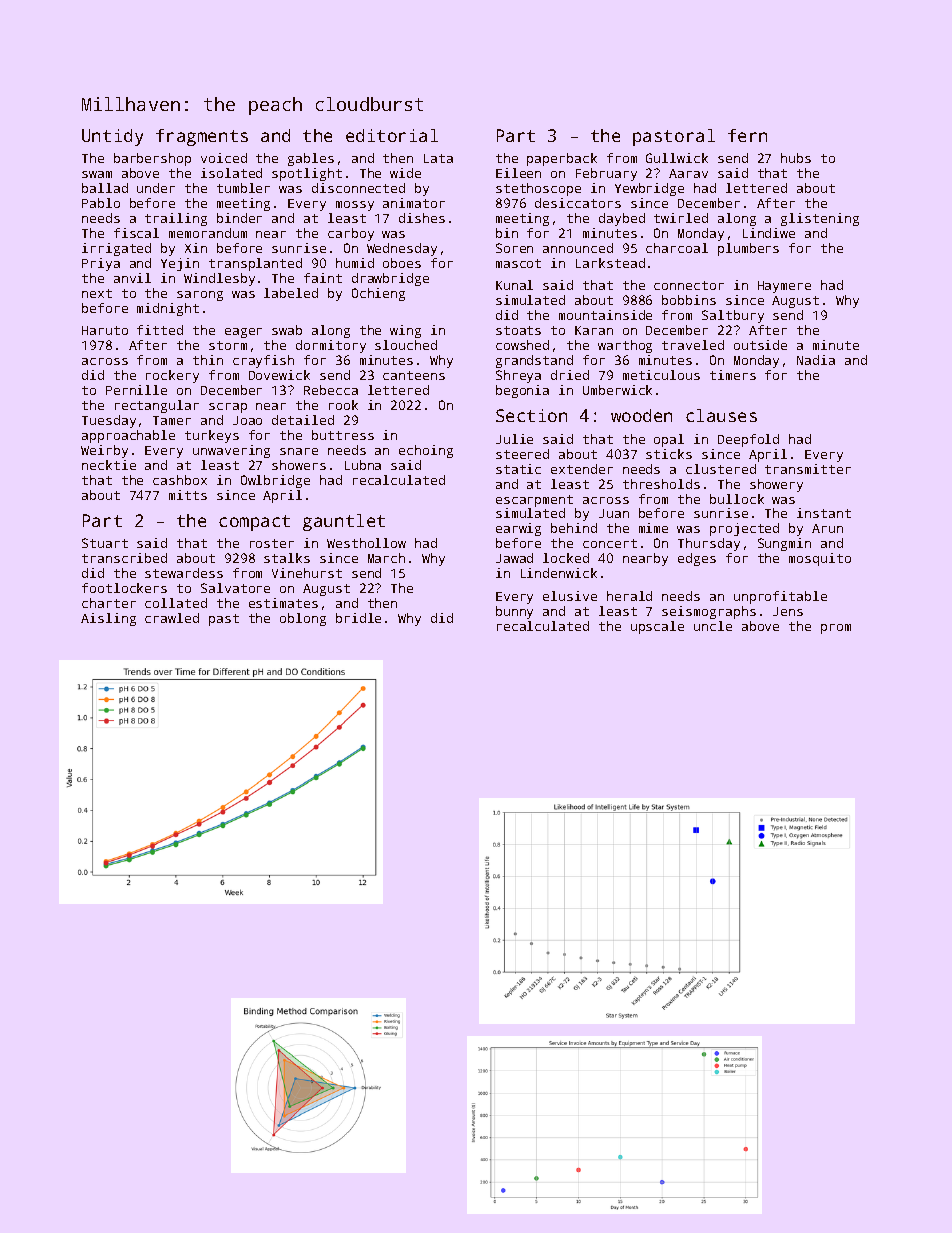 The image size is (952, 1233). Describe the element at coordinates (228, 345) in the document. I see `storm` at that location.
